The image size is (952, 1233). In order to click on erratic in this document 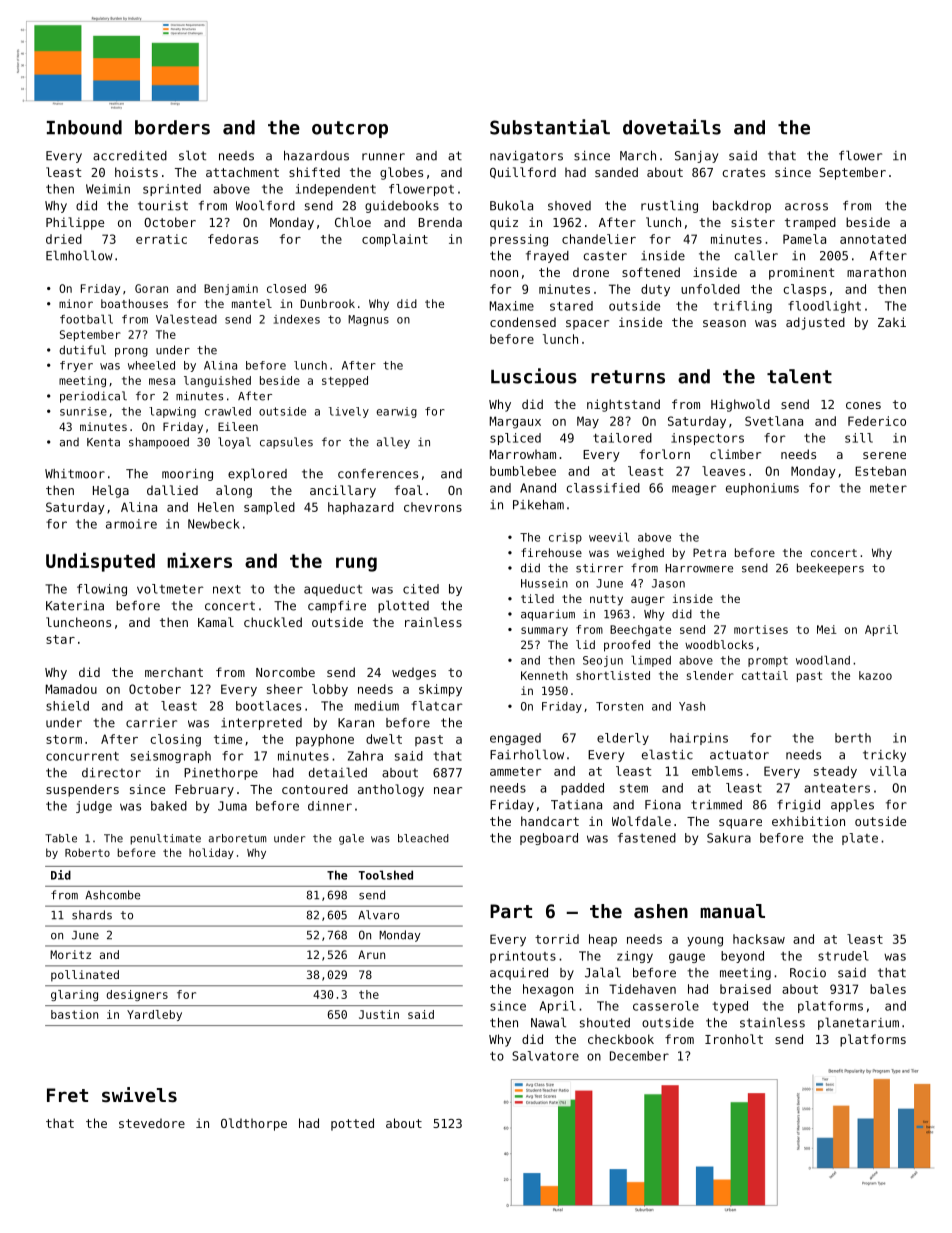, I will do `click(161, 239)`.
